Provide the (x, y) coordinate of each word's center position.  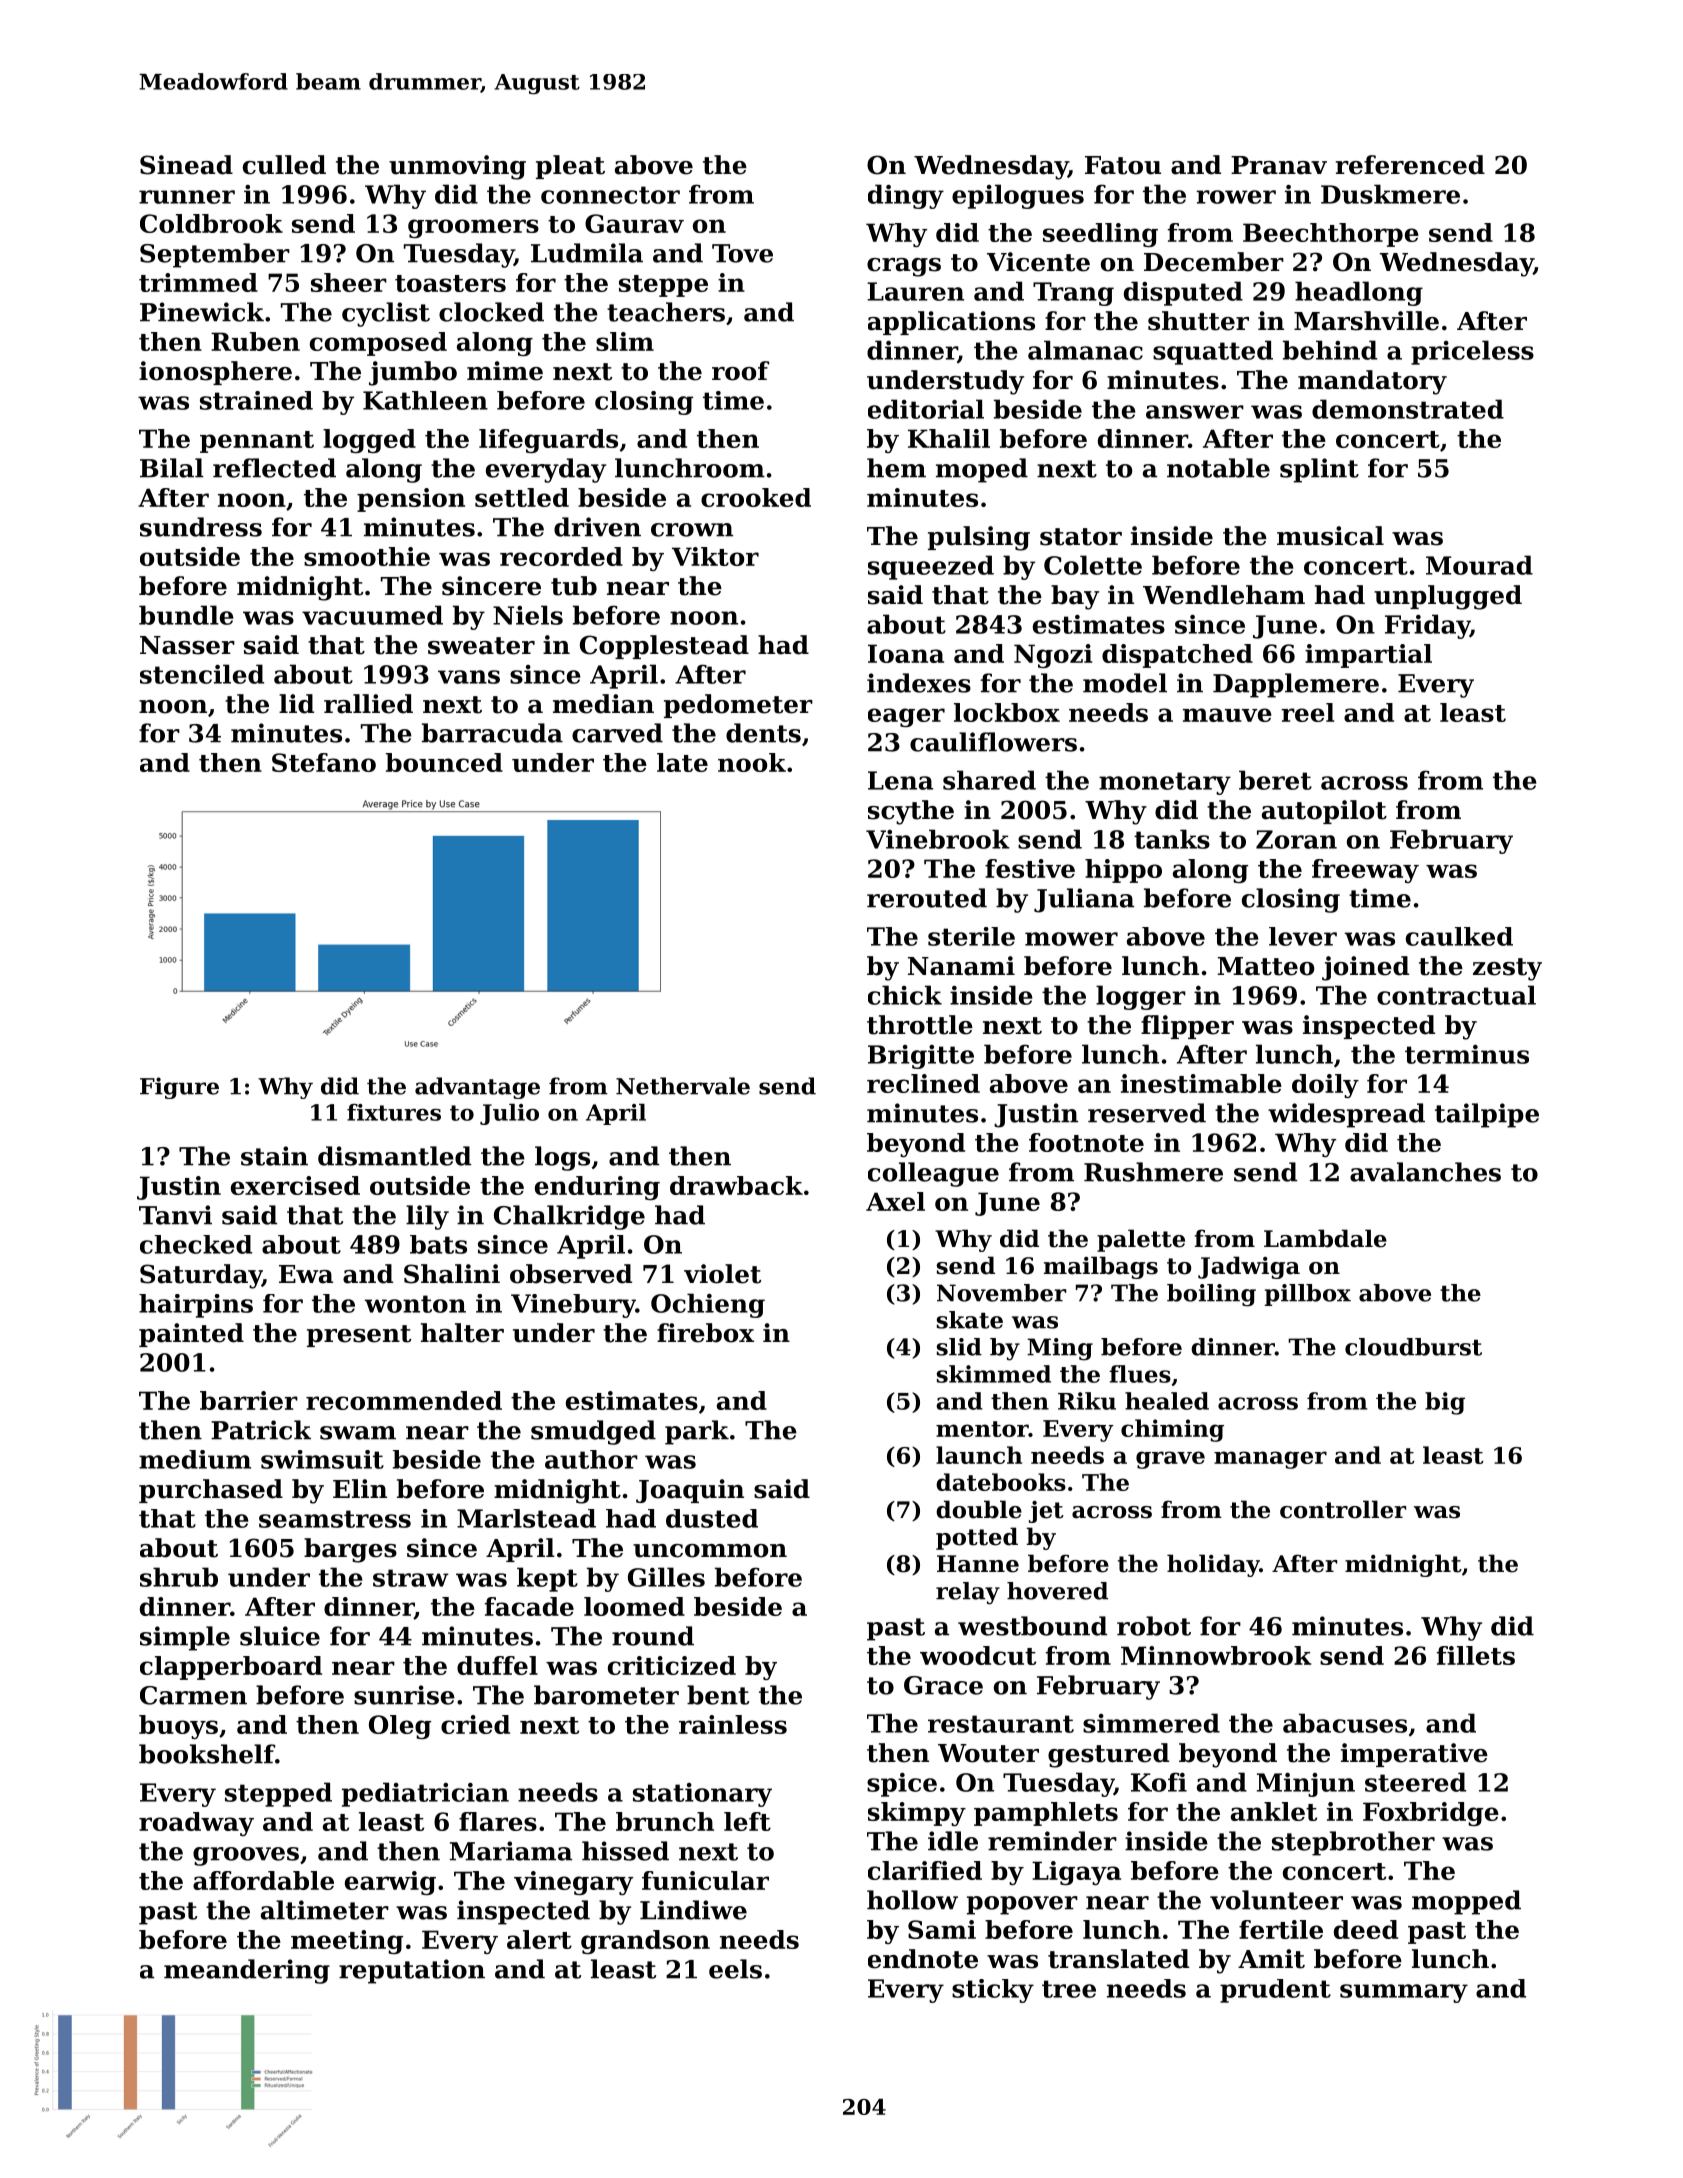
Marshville (1366, 321)
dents (763, 733)
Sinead (186, 165)
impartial (1368, 656)
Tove (742, 253)
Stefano (324, 762)
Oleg (400, 1727)
